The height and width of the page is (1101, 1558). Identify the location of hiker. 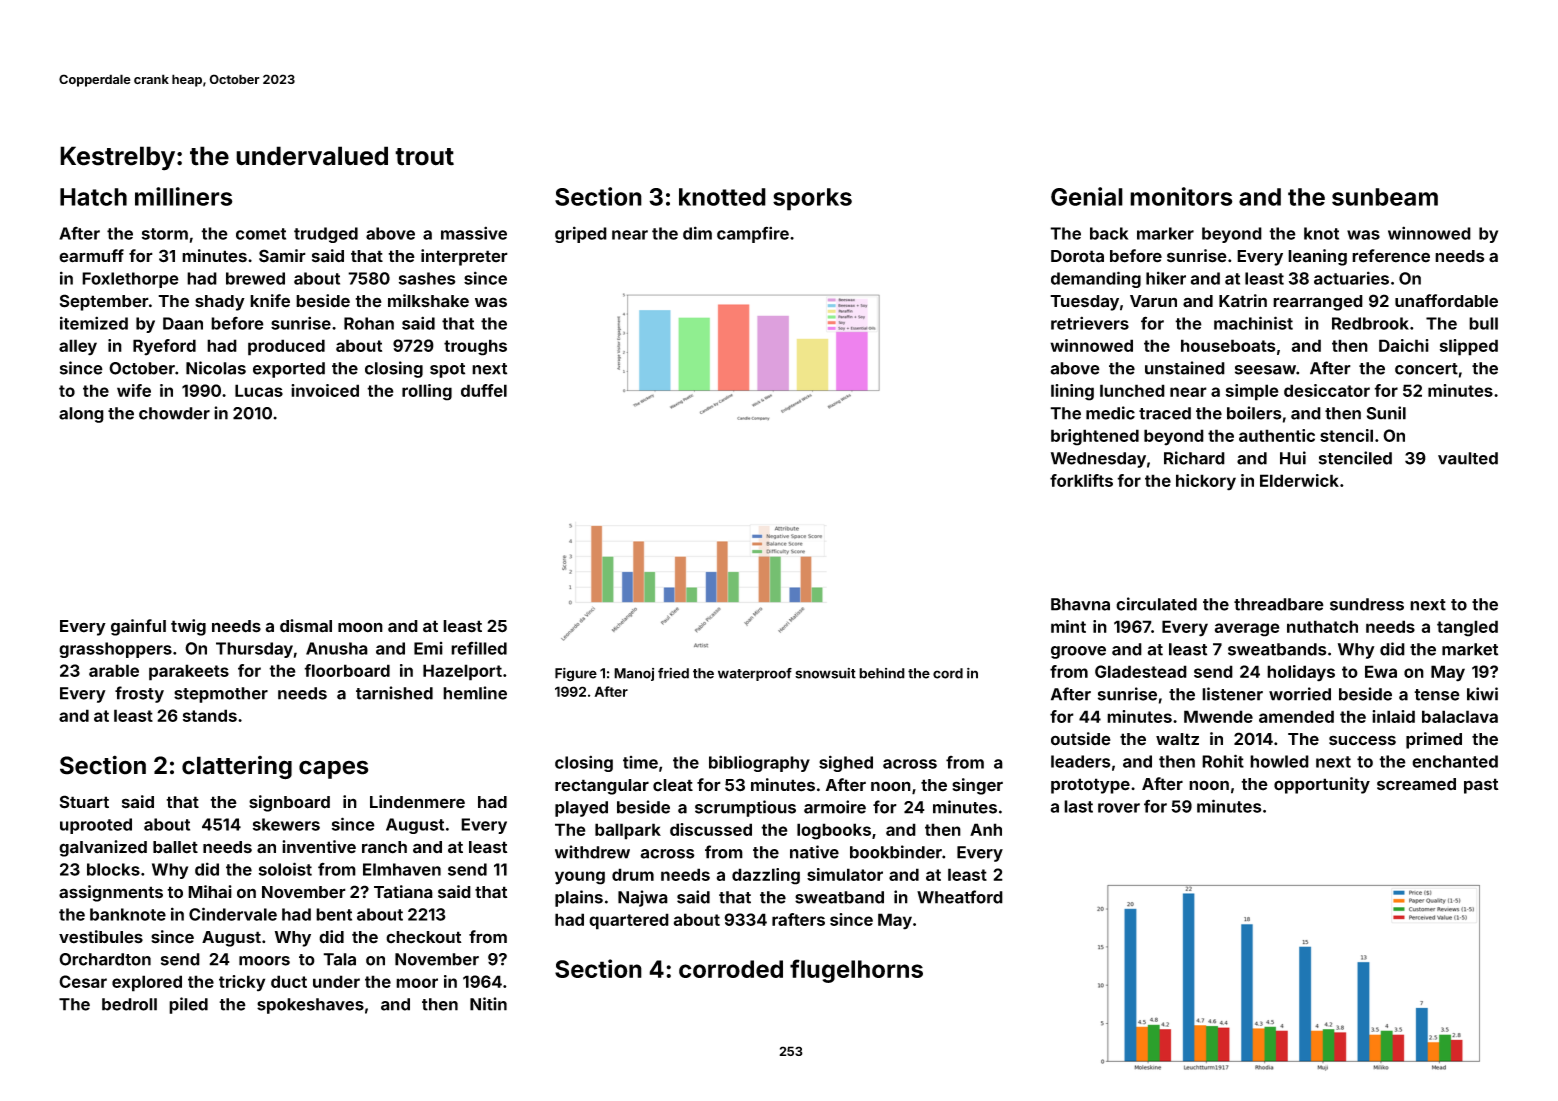
(1166, 278).
